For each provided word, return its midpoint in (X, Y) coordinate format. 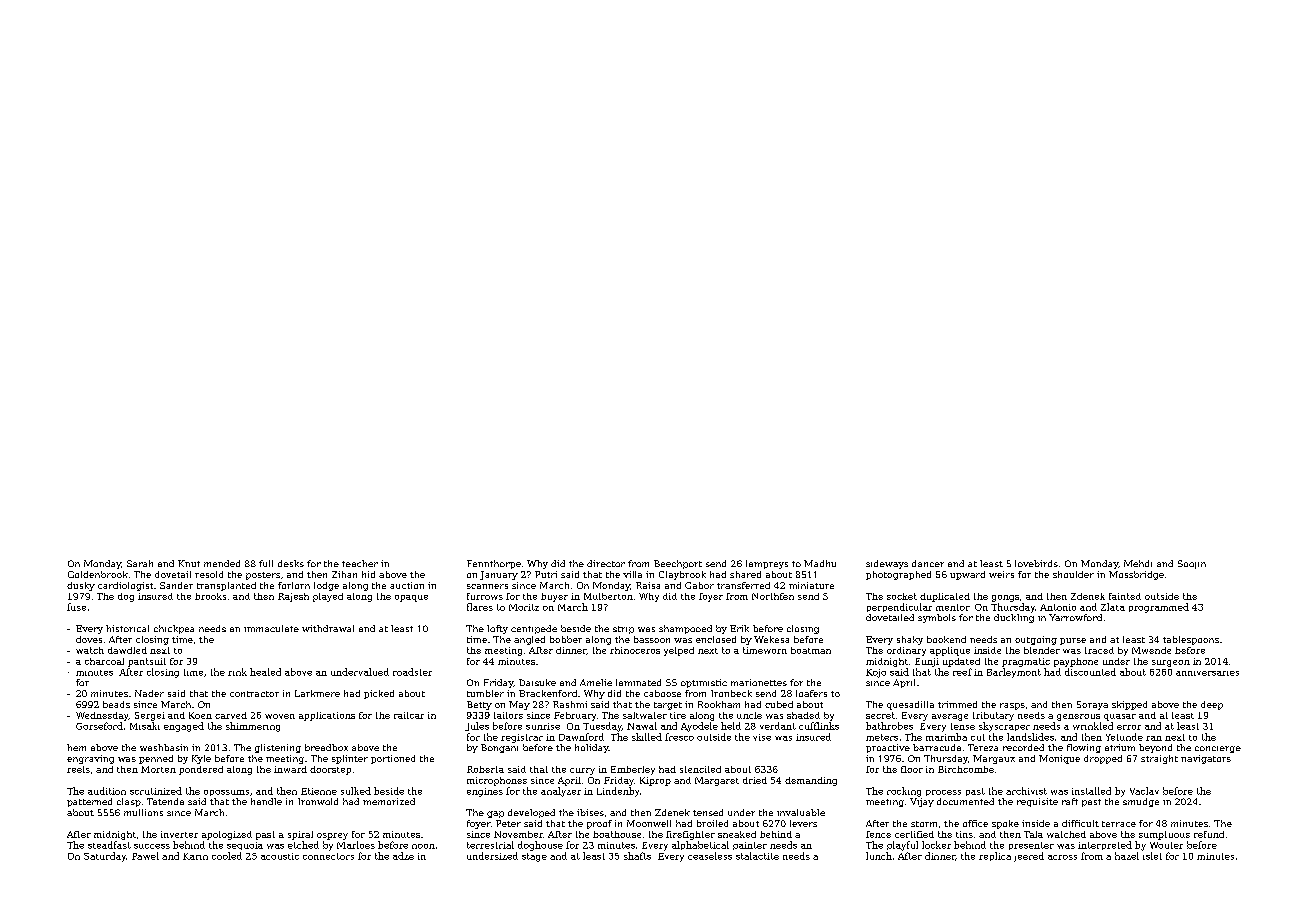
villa (632, 574)
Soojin (1192, 564)
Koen (200, 715)
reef (962, 672)
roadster (412, 672)
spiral (300, 835)
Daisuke (537, 682)
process (943, 793)
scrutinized (156, 791)
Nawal (642, 726)
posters (263, 576)
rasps (1012, 706)
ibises (590, 812)
